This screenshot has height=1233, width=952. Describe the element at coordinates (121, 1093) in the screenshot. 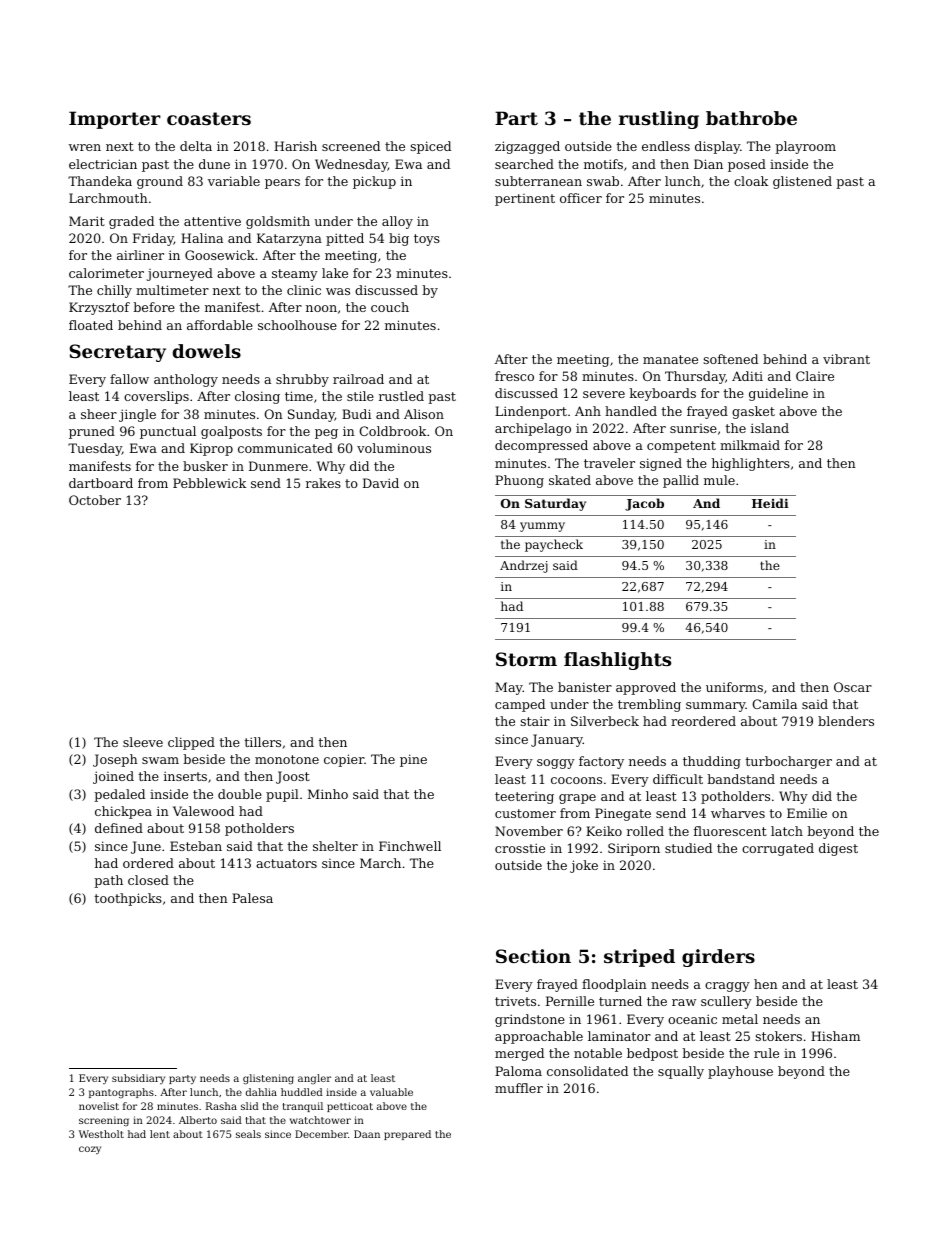

I see `pantographs` at that location.
